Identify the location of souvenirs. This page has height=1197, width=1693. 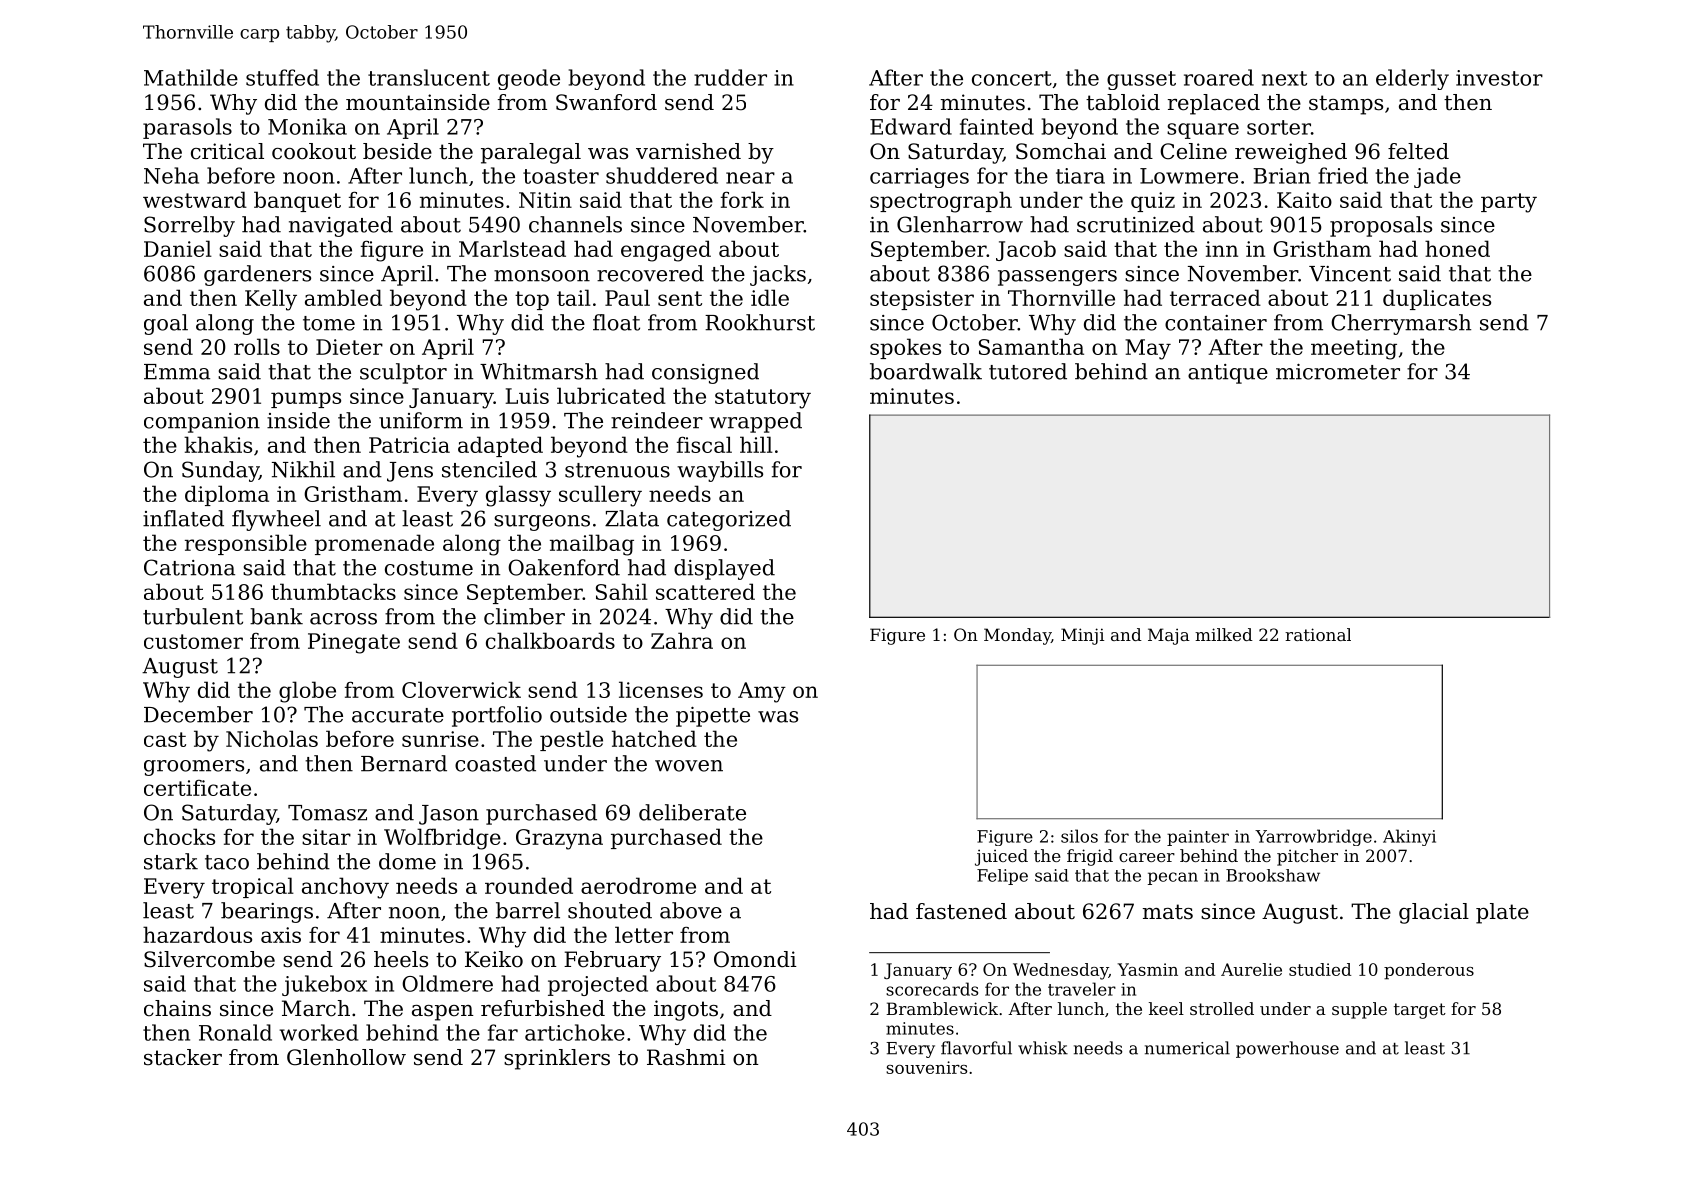
(926, 1067).
